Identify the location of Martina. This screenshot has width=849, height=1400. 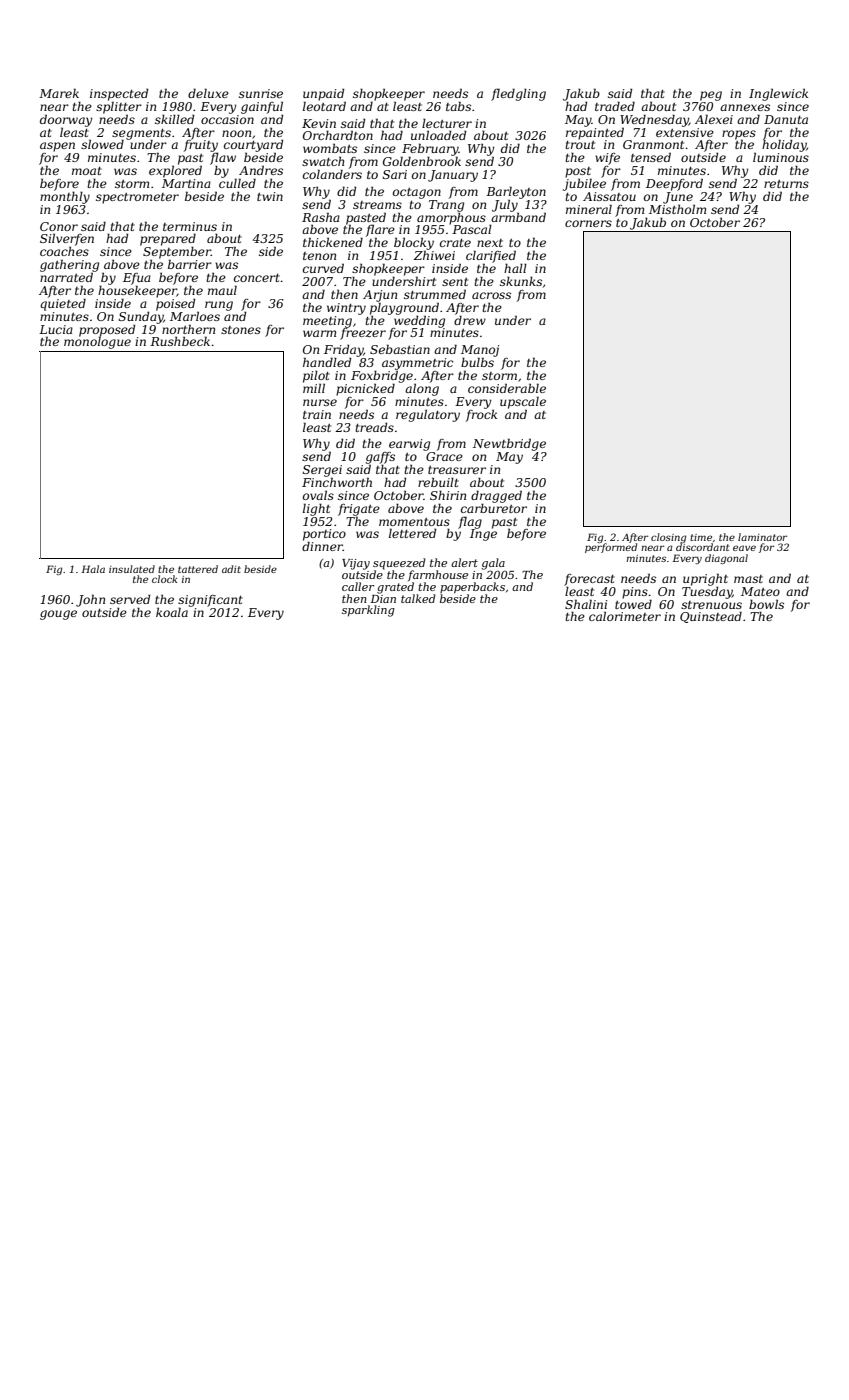
(186, 183).
